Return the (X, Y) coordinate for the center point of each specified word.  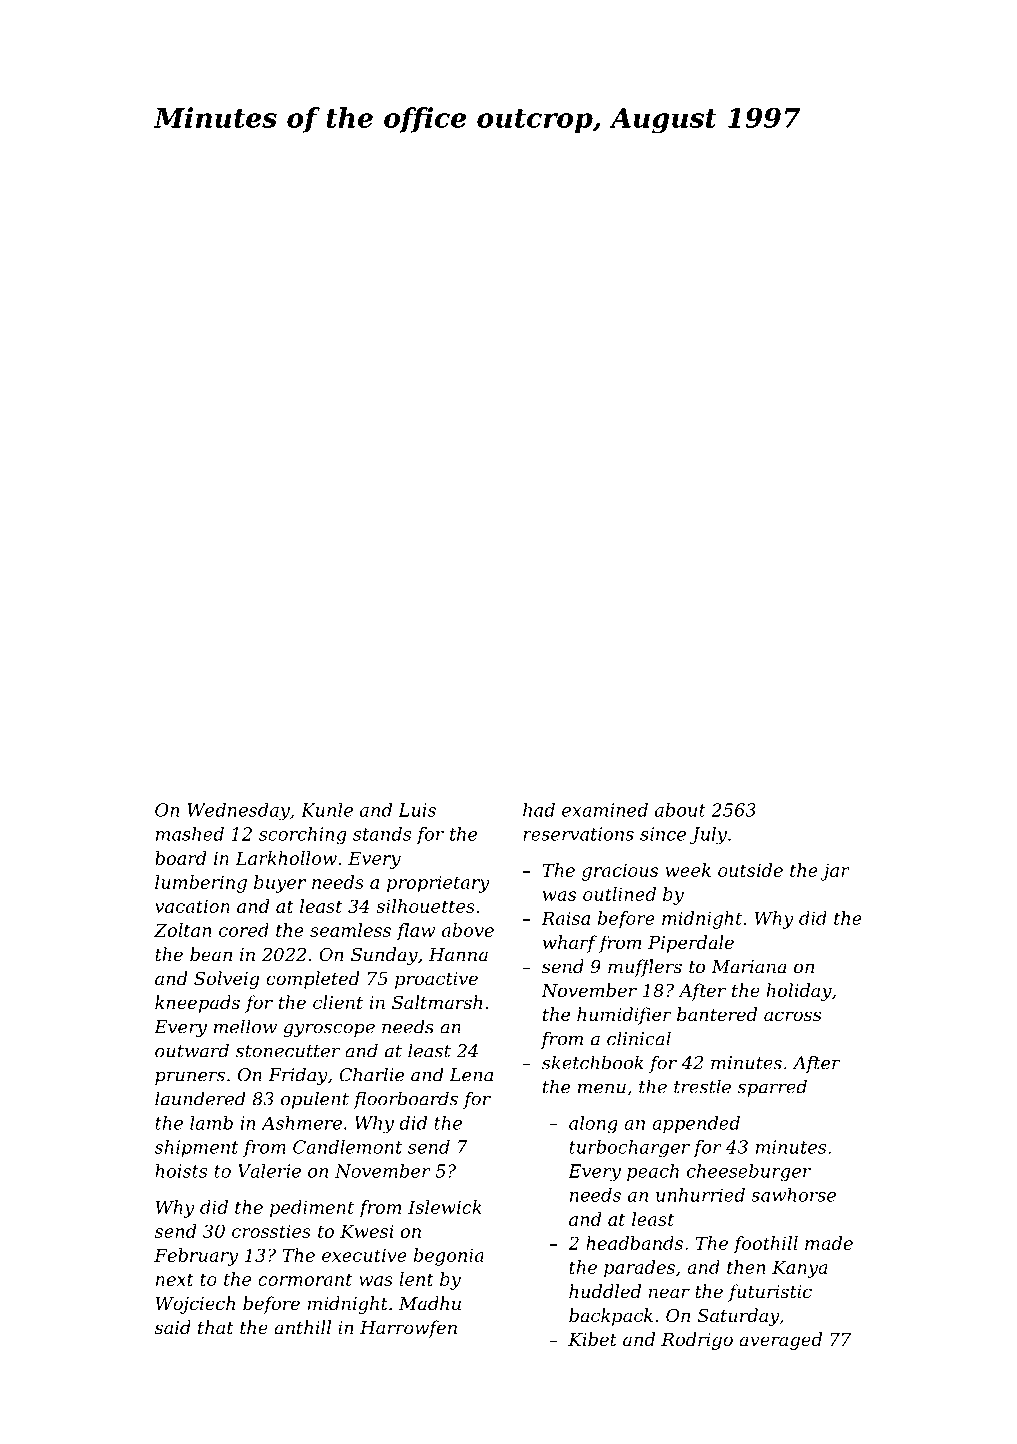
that (215, 1327)
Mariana (749, 966)
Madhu (430, 1303)
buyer (280, 884)
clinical (639, 1038)
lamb (211, 1123)
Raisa (565, 918)
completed (312, 980)
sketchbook (593, 1062)
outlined (619, 894)
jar (835, 872)
